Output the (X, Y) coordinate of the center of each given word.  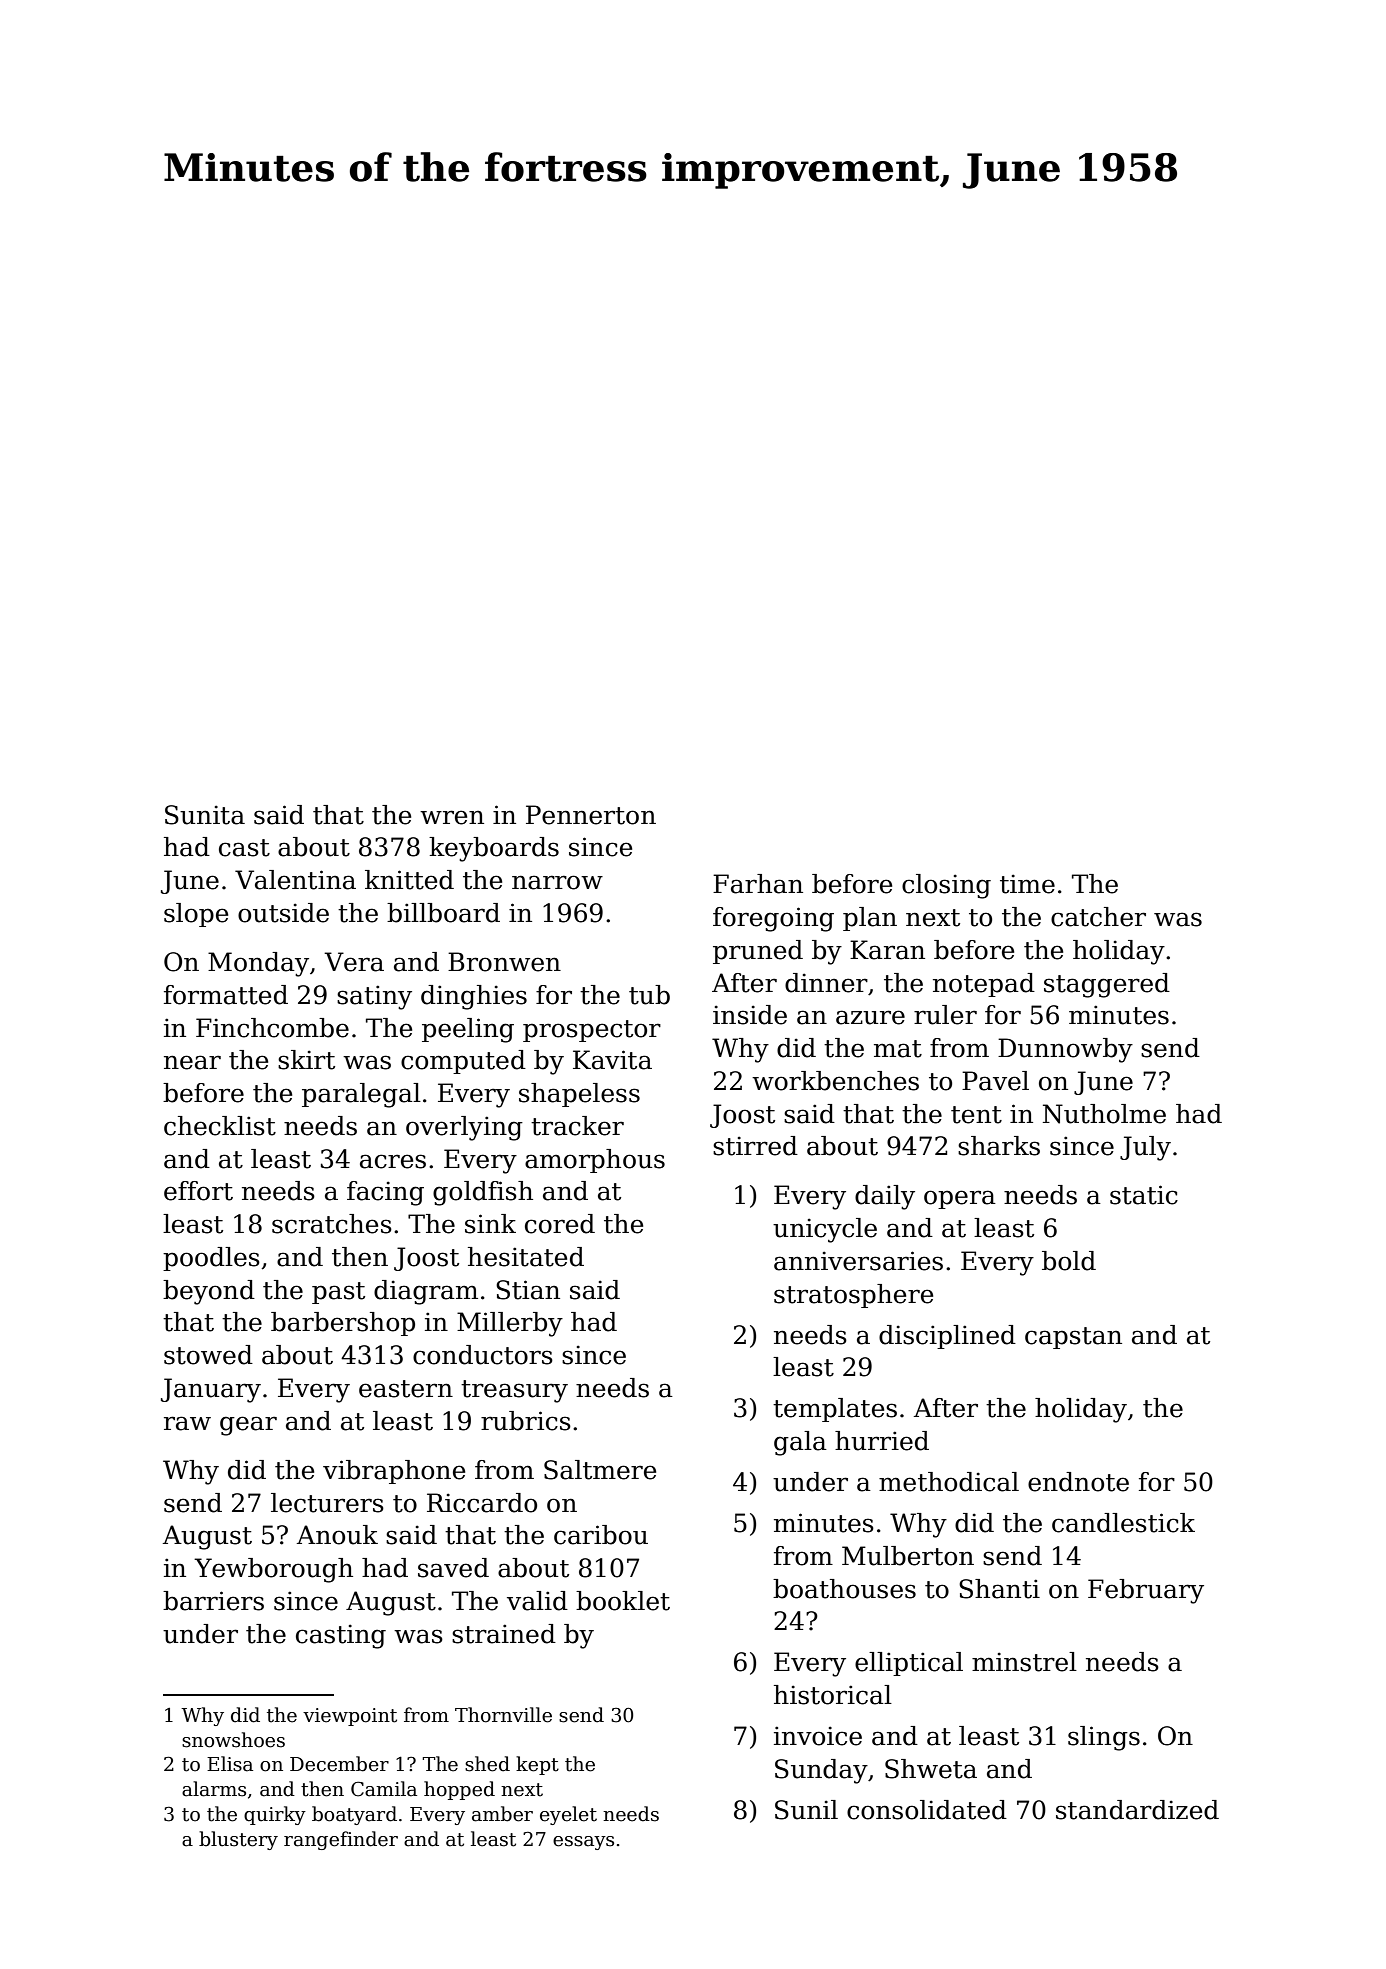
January (211, 1390)
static (1144, 1195)
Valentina (295, 880)
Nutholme (1104, 1114)
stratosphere (853, 1296)
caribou (601, 1535)
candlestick (1123, 1523)
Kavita (612, 1060)
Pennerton (591, 815)
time (1027, 884)
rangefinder (341, 1840)
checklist (220, 1126)
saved (453, 1568)
